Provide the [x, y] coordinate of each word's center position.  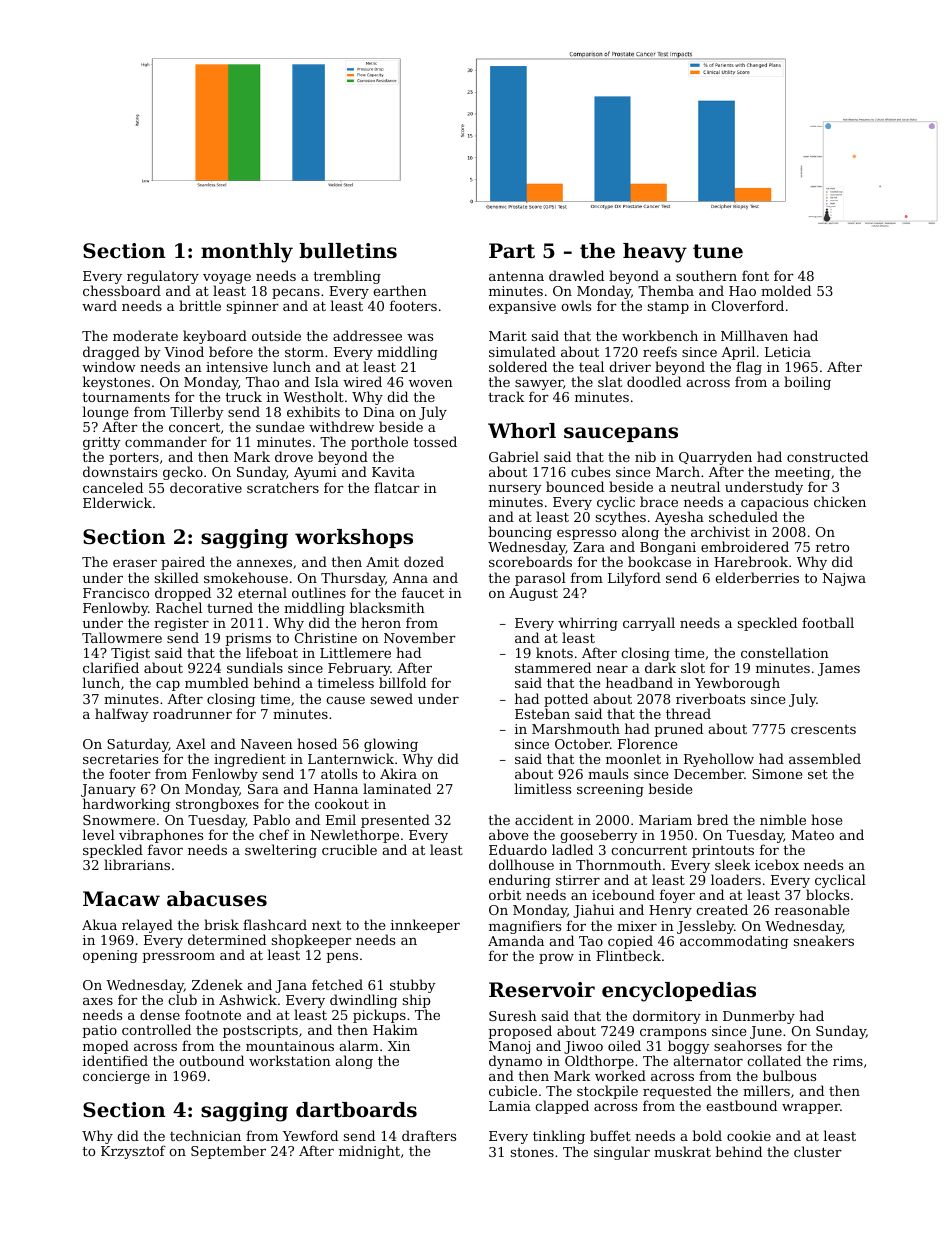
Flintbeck [628, 955]
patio [99, 1031]
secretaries [120, 759]
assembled [825, 758]
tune [718, 251]
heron [381, 622]
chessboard [122, 290]
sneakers [824, 940]
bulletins [348, 251]
